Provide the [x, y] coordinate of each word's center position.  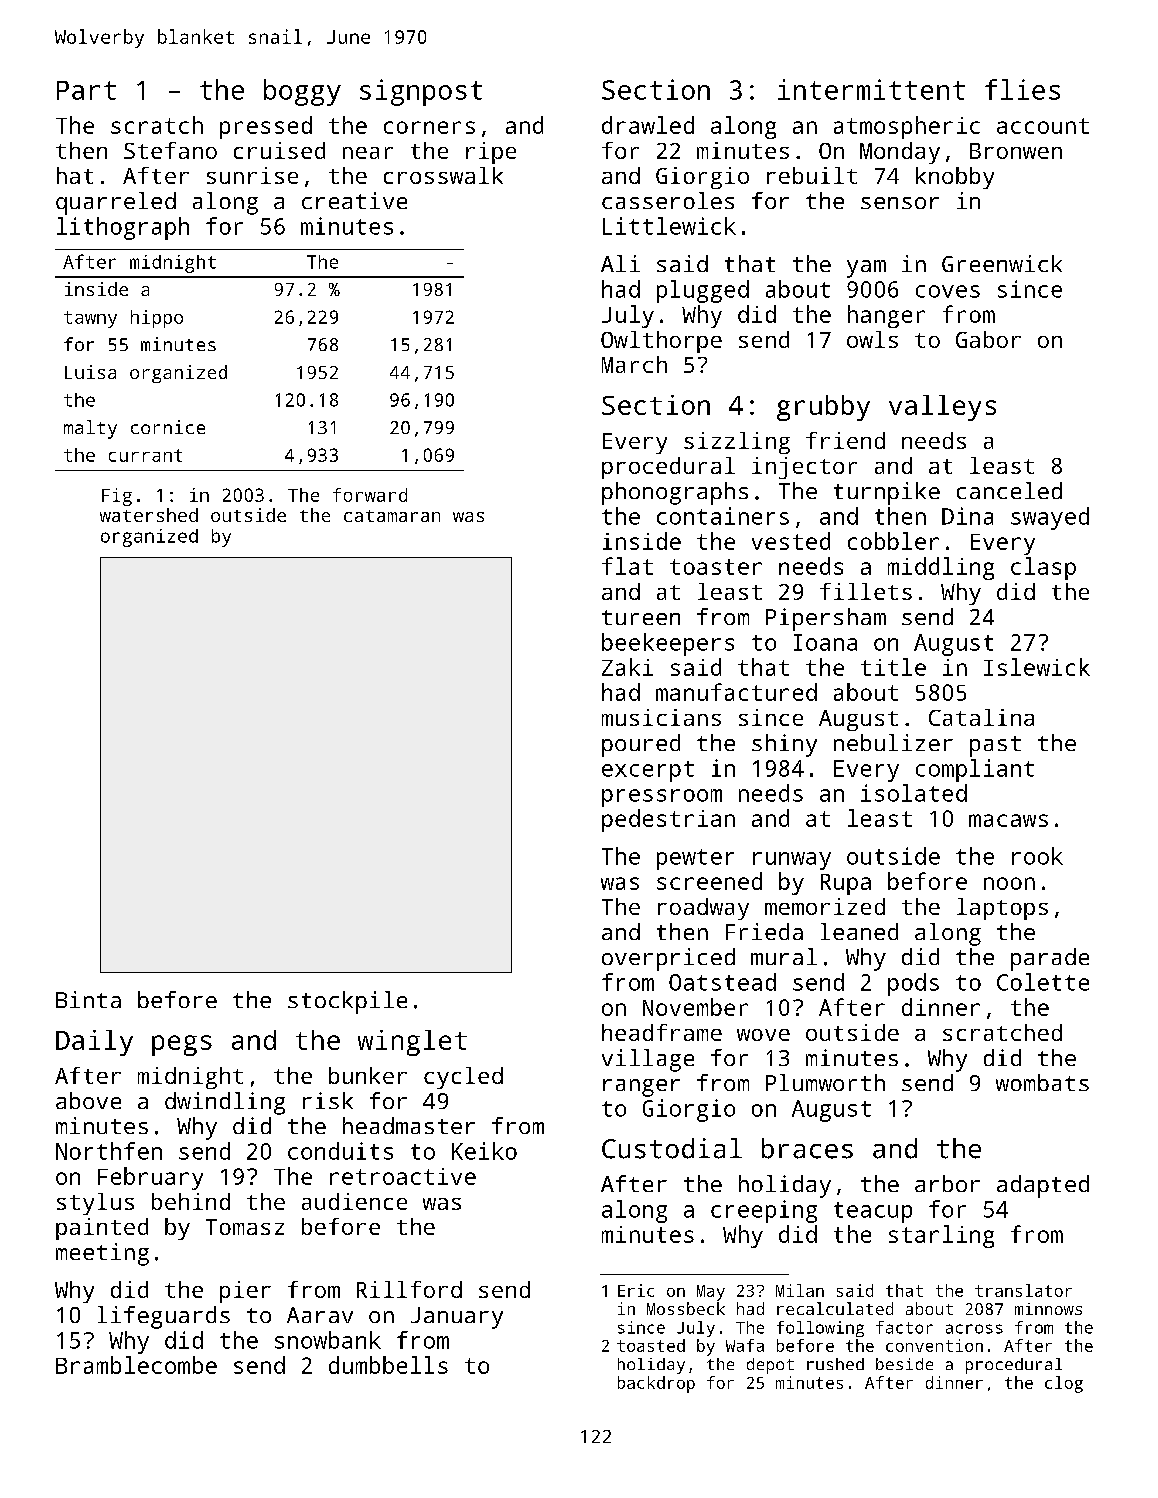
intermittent [871, 89]
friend [845, 440]
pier [245, 1292]
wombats [1042, 1082]
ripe [491, 153]
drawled [648, 125]
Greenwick [1002, 263]
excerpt [648, 771]
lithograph [123, 228]
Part [86, 90]
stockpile [347, 1002]
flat [627, 566]
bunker [368, 1075]
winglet [412, 1043]
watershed [149, 515]
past [995, 746]
